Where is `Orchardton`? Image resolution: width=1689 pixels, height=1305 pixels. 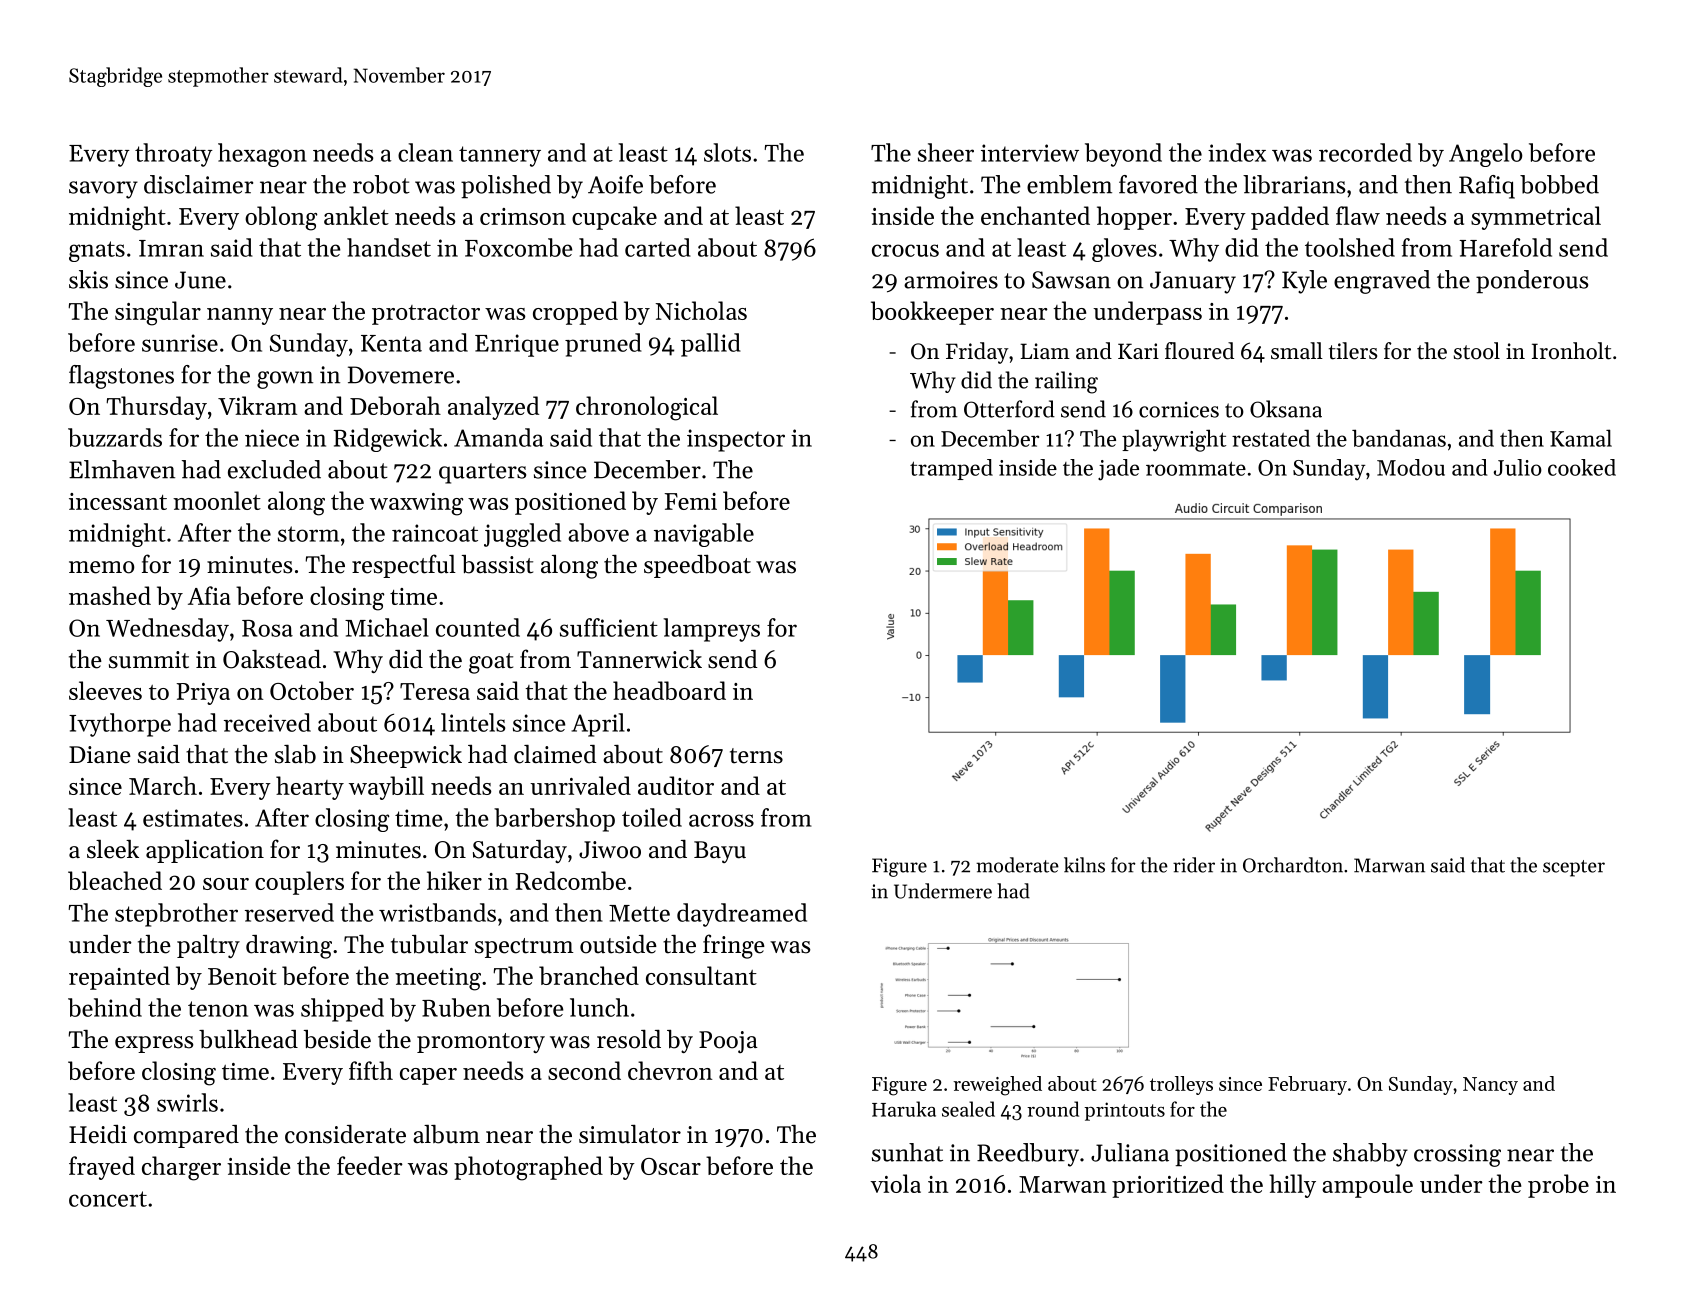
Orchardton is located at coordinates (1293, 865).
